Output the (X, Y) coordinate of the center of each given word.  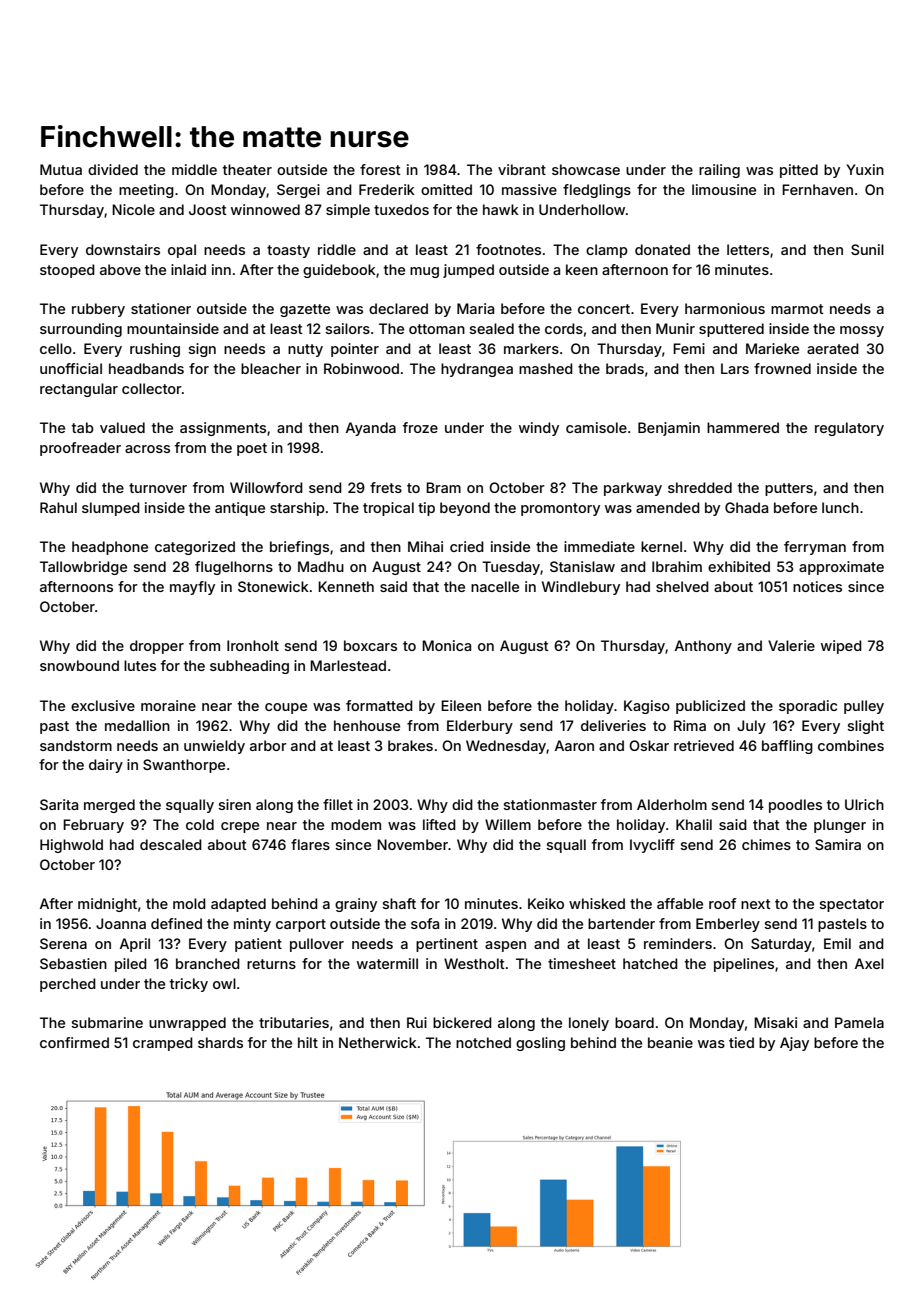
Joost (208, 209)
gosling (540, 1044)
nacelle (495, 586)
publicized (710, 707)
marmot (797, 309)
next (756, 904)
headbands (146, 368)
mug (424, 272)
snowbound (79, 665)
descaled (171, 844)
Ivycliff (652, 846)
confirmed (74, 1042)
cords (564, 328)
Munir (675, 328)
